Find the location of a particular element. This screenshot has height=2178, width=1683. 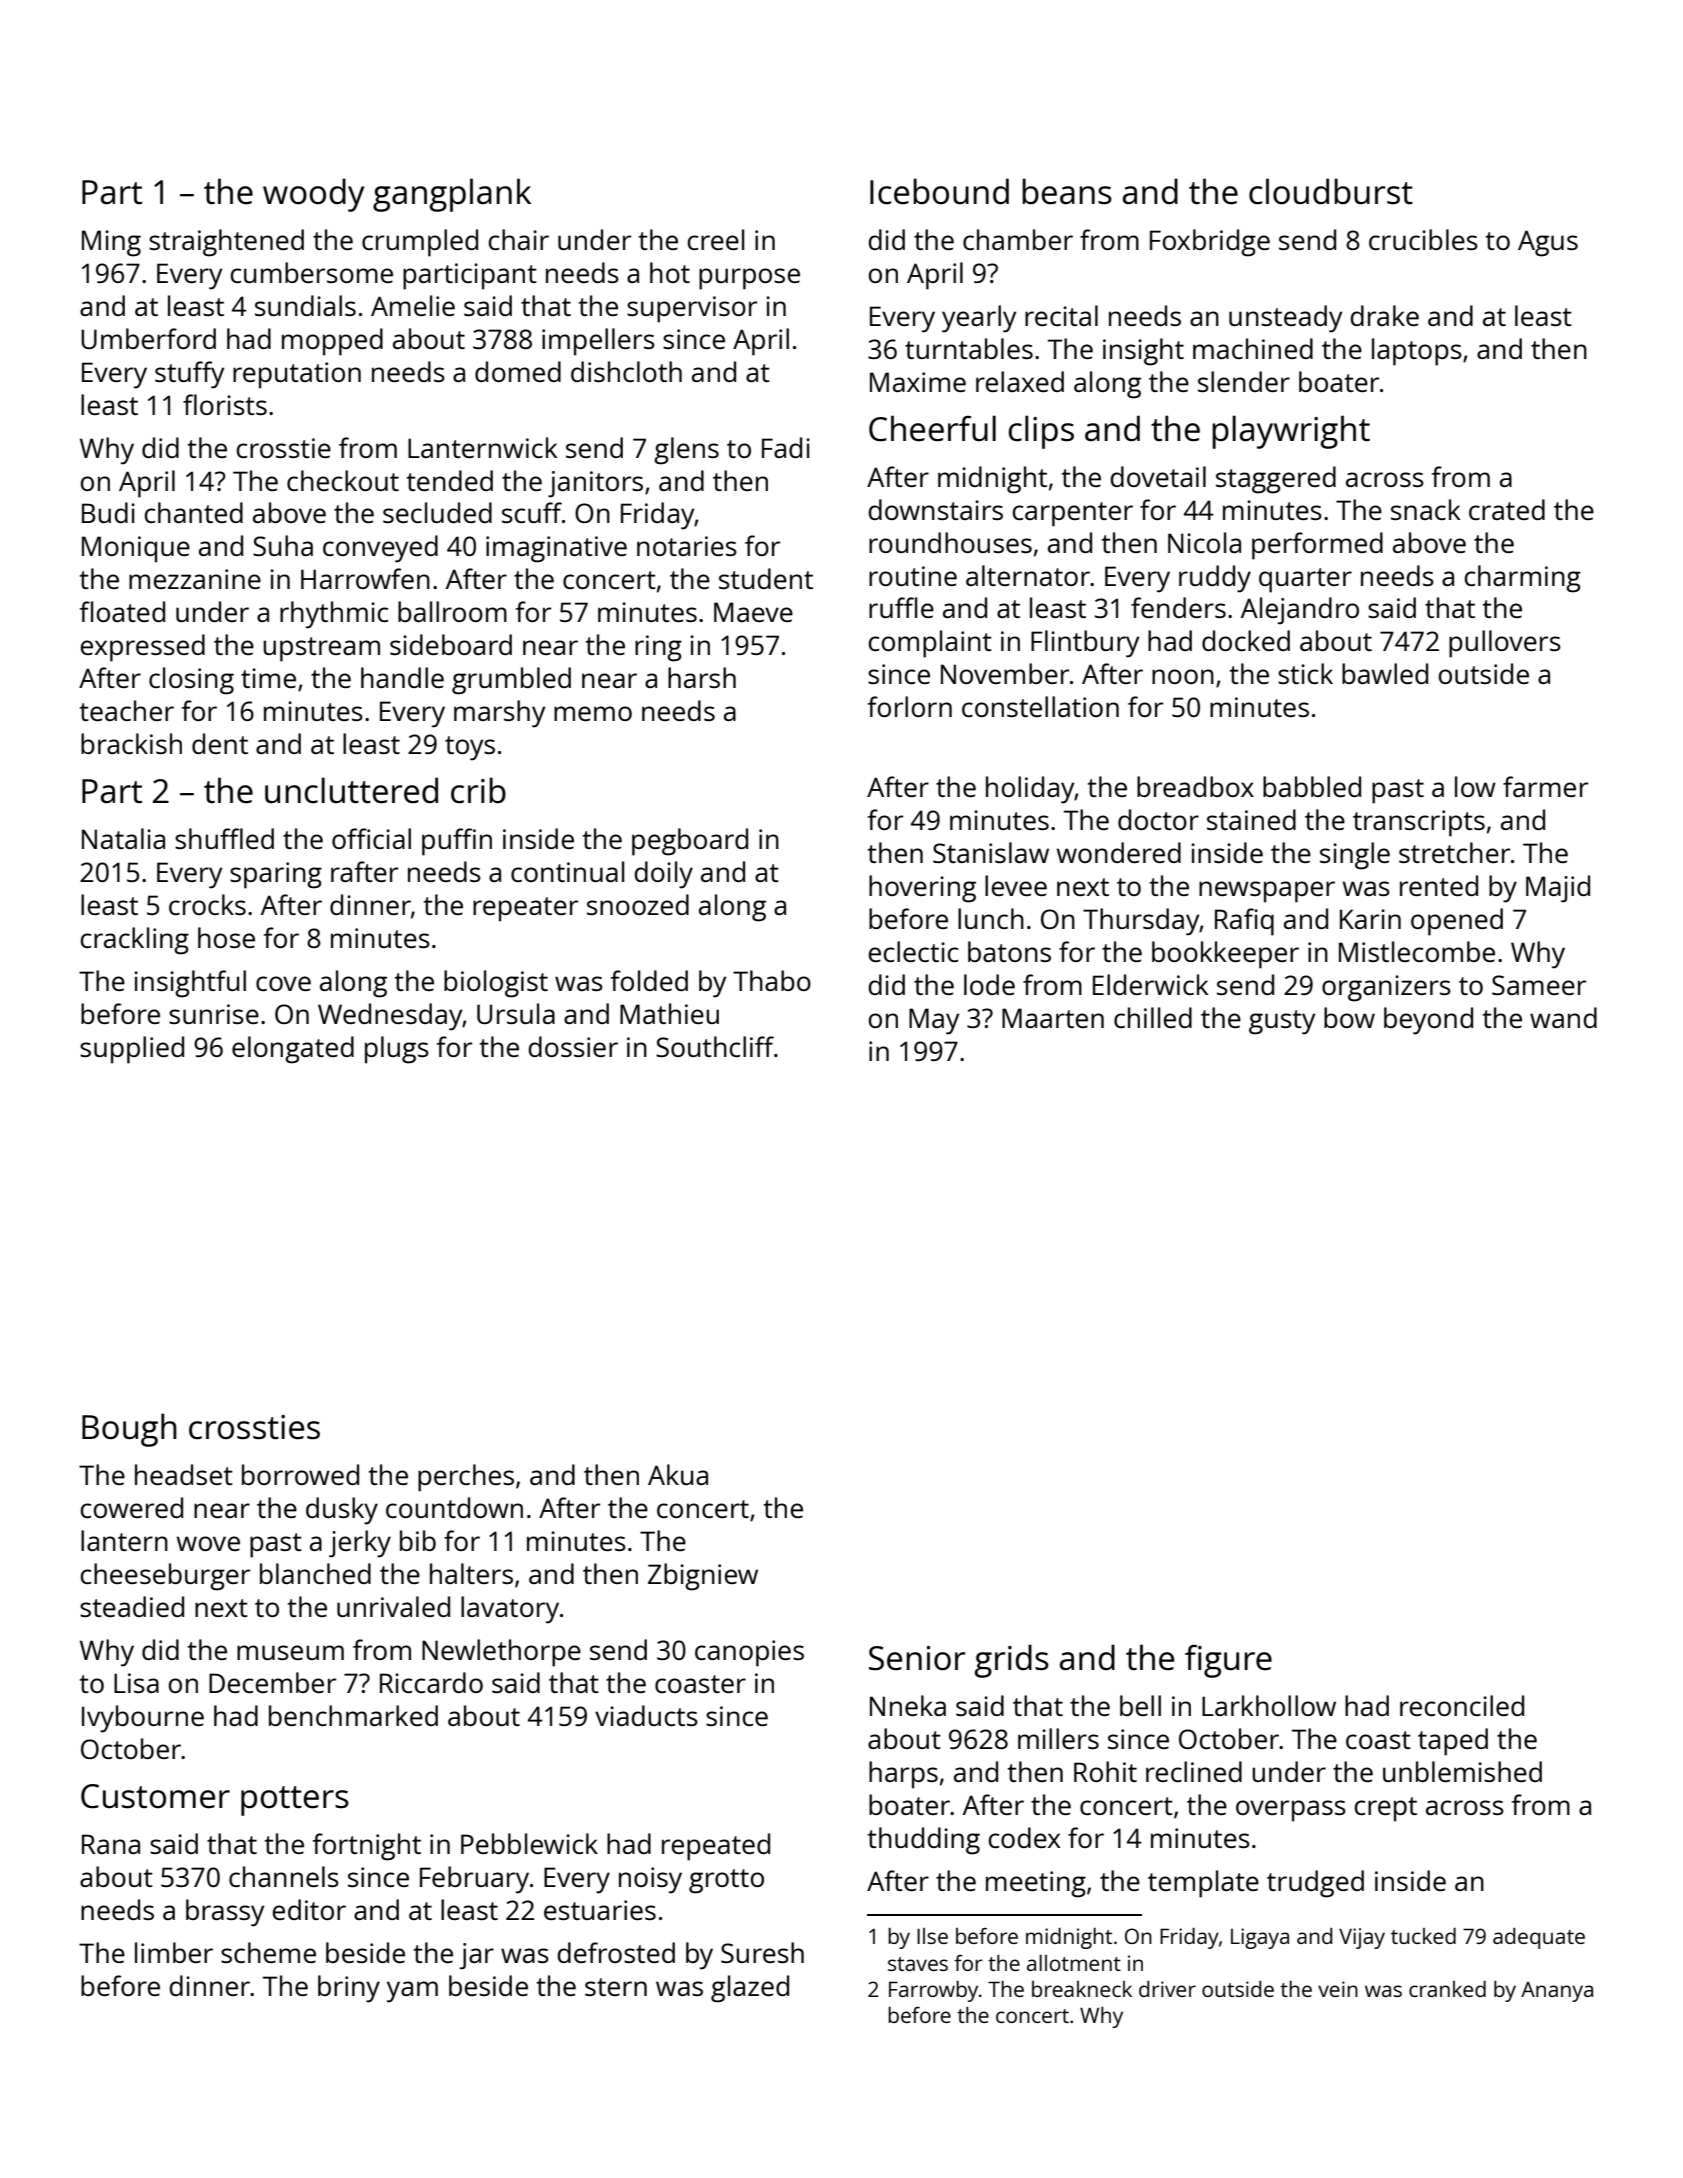

laptops is located at coordinates (1417, 352).
